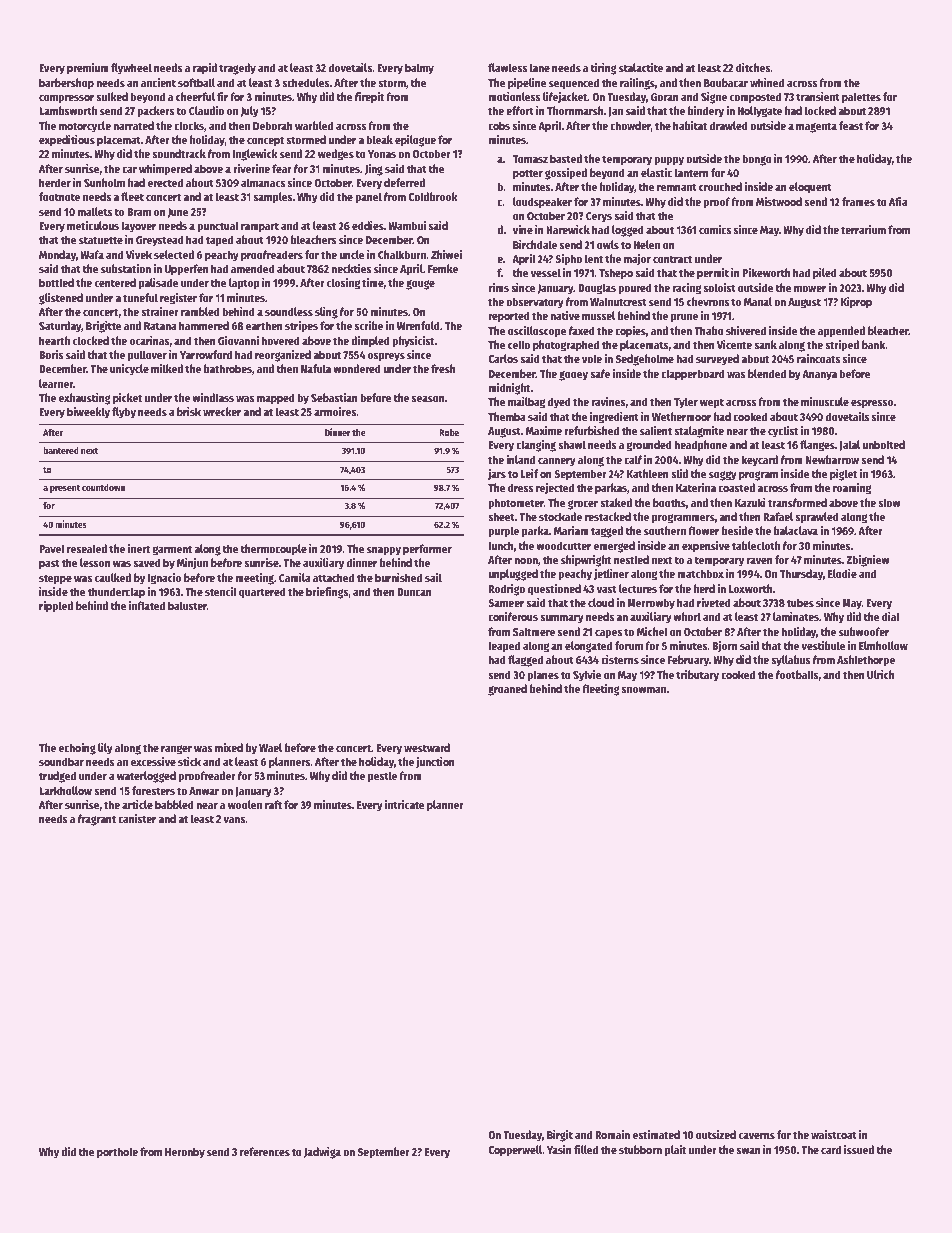  What do you see at coordinates (889, 502) in the page?
I see `slow` at bounding box center [889, 502].
